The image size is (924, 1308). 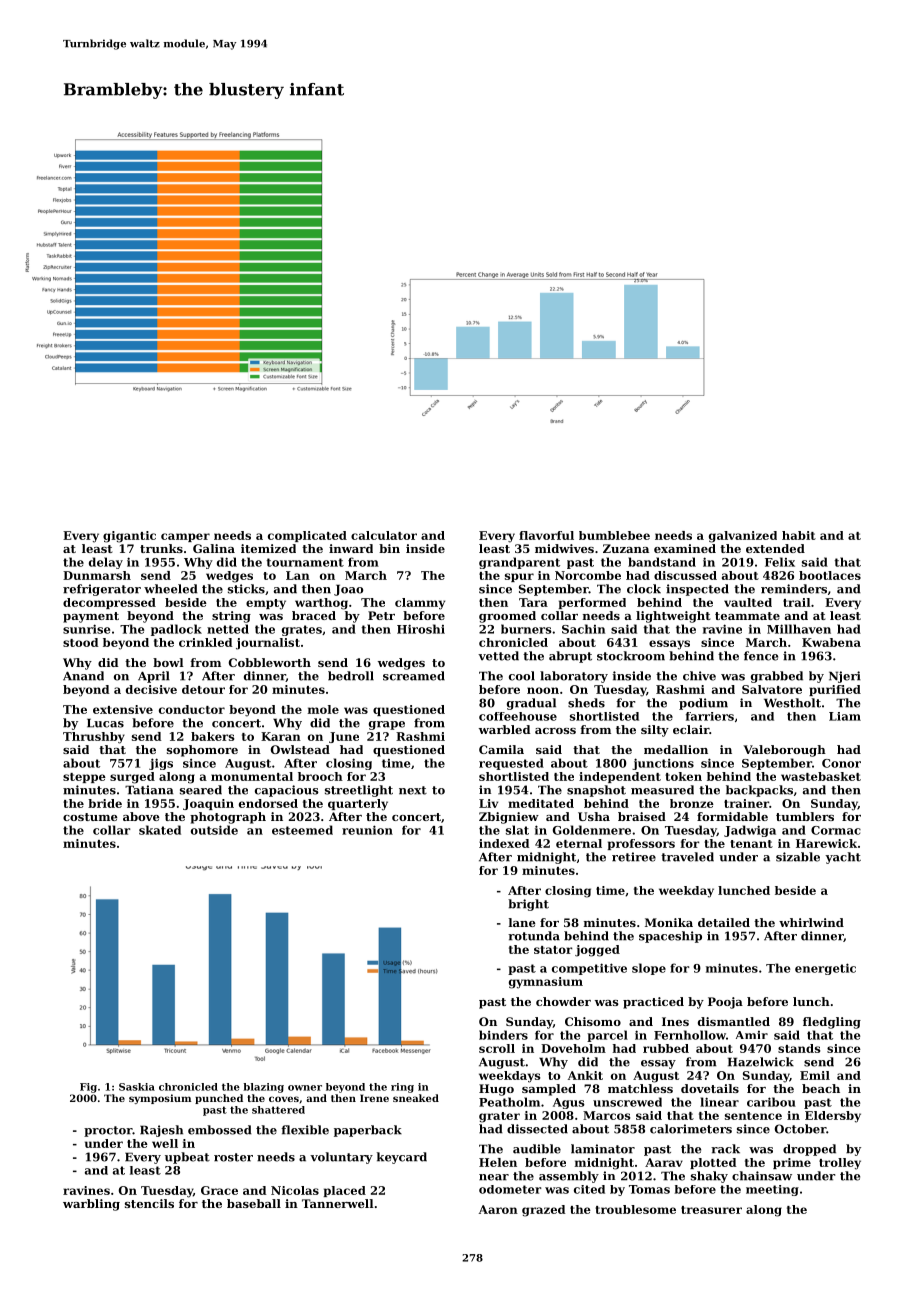 I want to click on farriers, so click(x=710, y=716).
